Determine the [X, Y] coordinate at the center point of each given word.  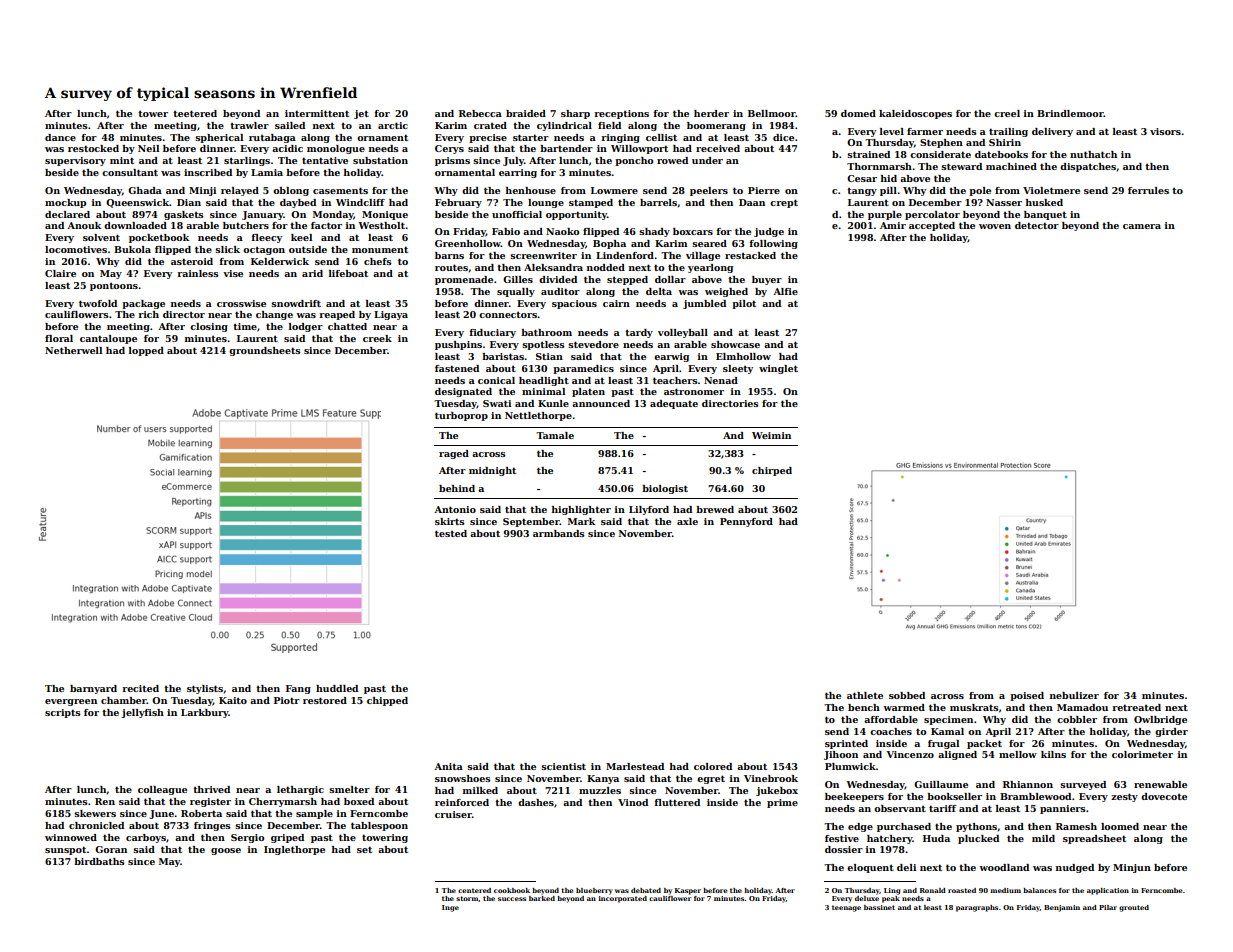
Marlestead [635, 766]
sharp [575, 114]
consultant [130, 172]
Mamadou [1082, 707]
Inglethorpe [294, 850]
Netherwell [73, 350]
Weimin [771, 435]
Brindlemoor [1070, 113]
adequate [674, 404]
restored [325, 700]
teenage [846, 908]
